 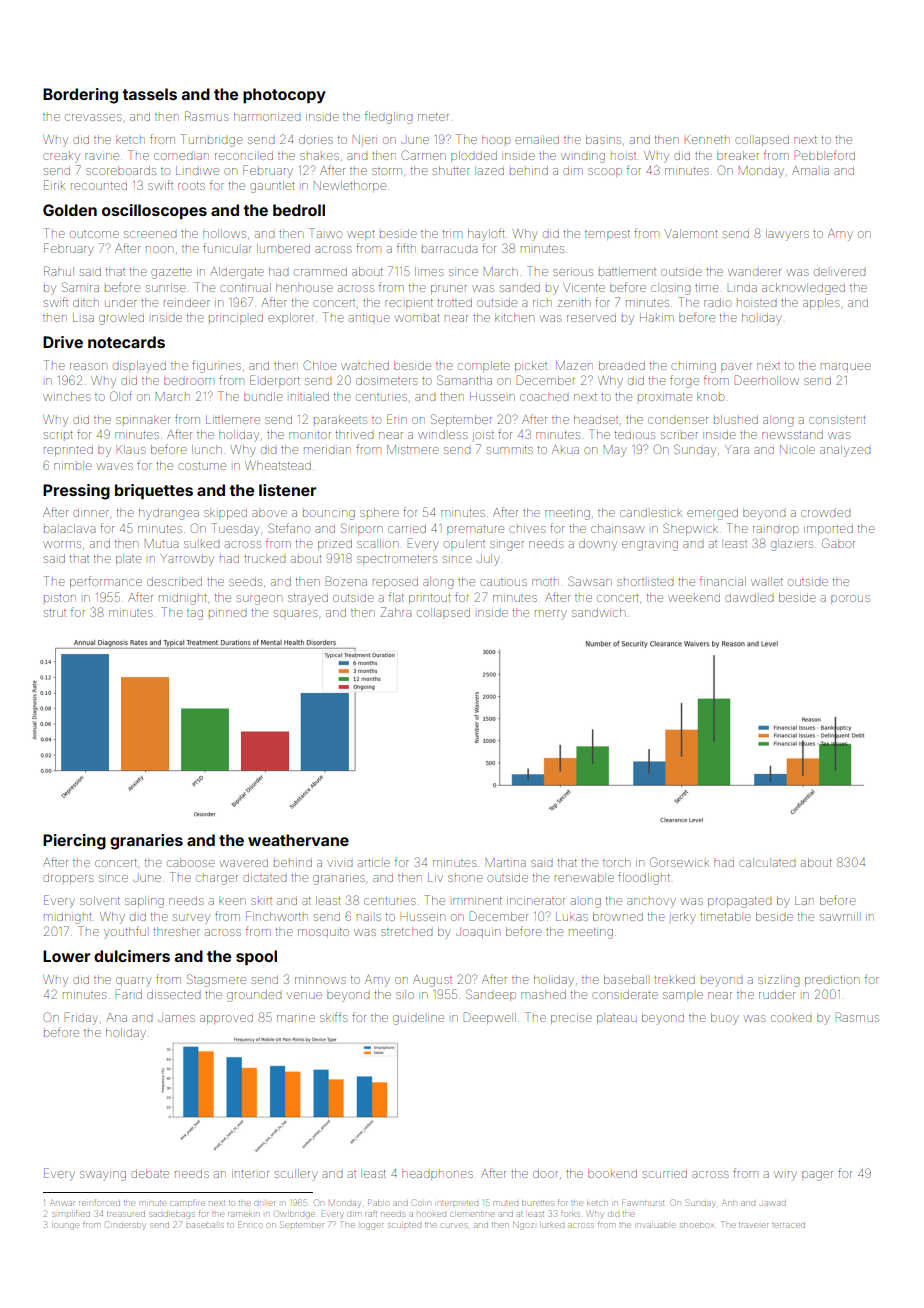 What do you see at coordinates (825, 155) in the screenshot?
I see `Pebbleford` at bounding box center [825, 155].
